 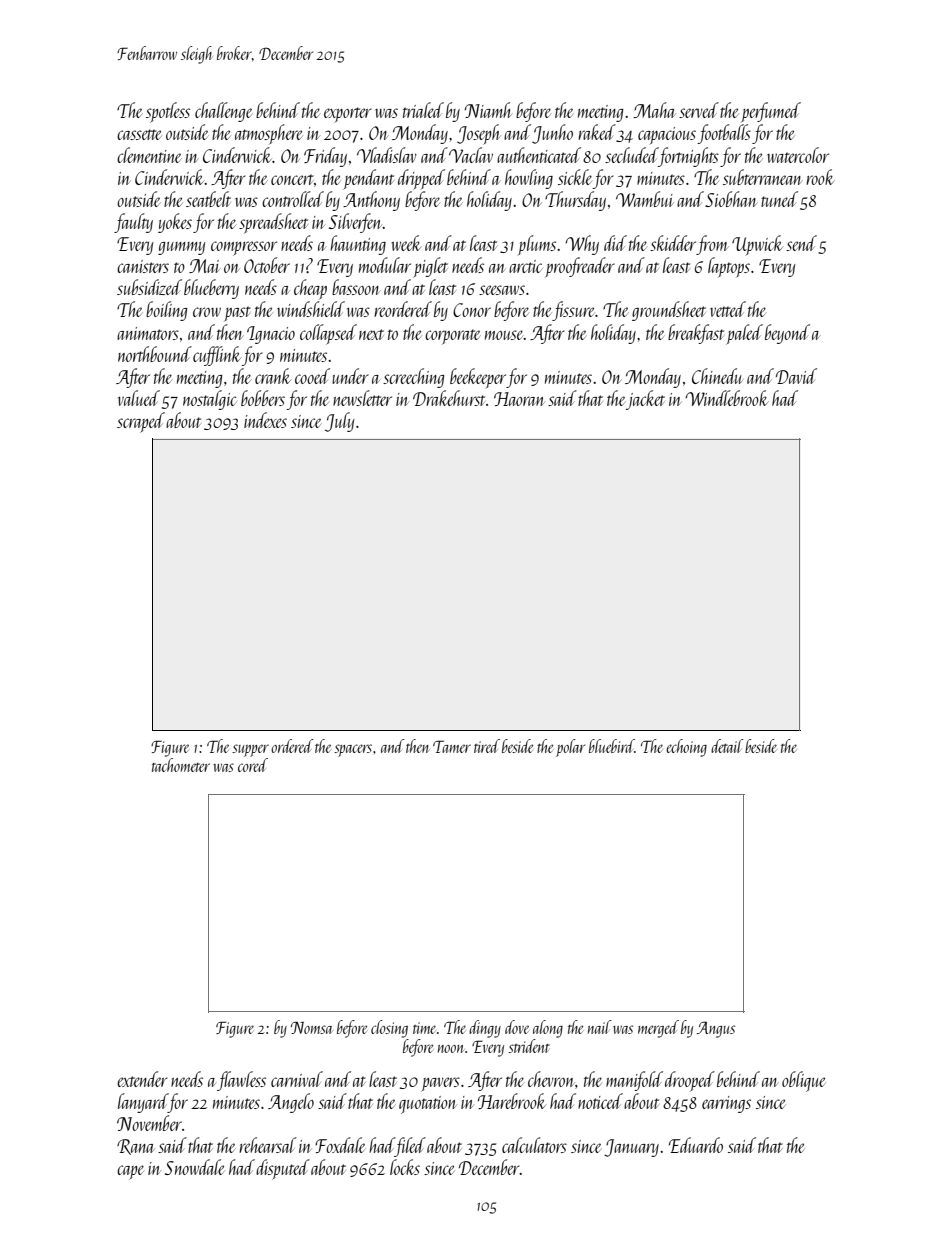 I want to click on extender, so click(x=142, y=1079).
